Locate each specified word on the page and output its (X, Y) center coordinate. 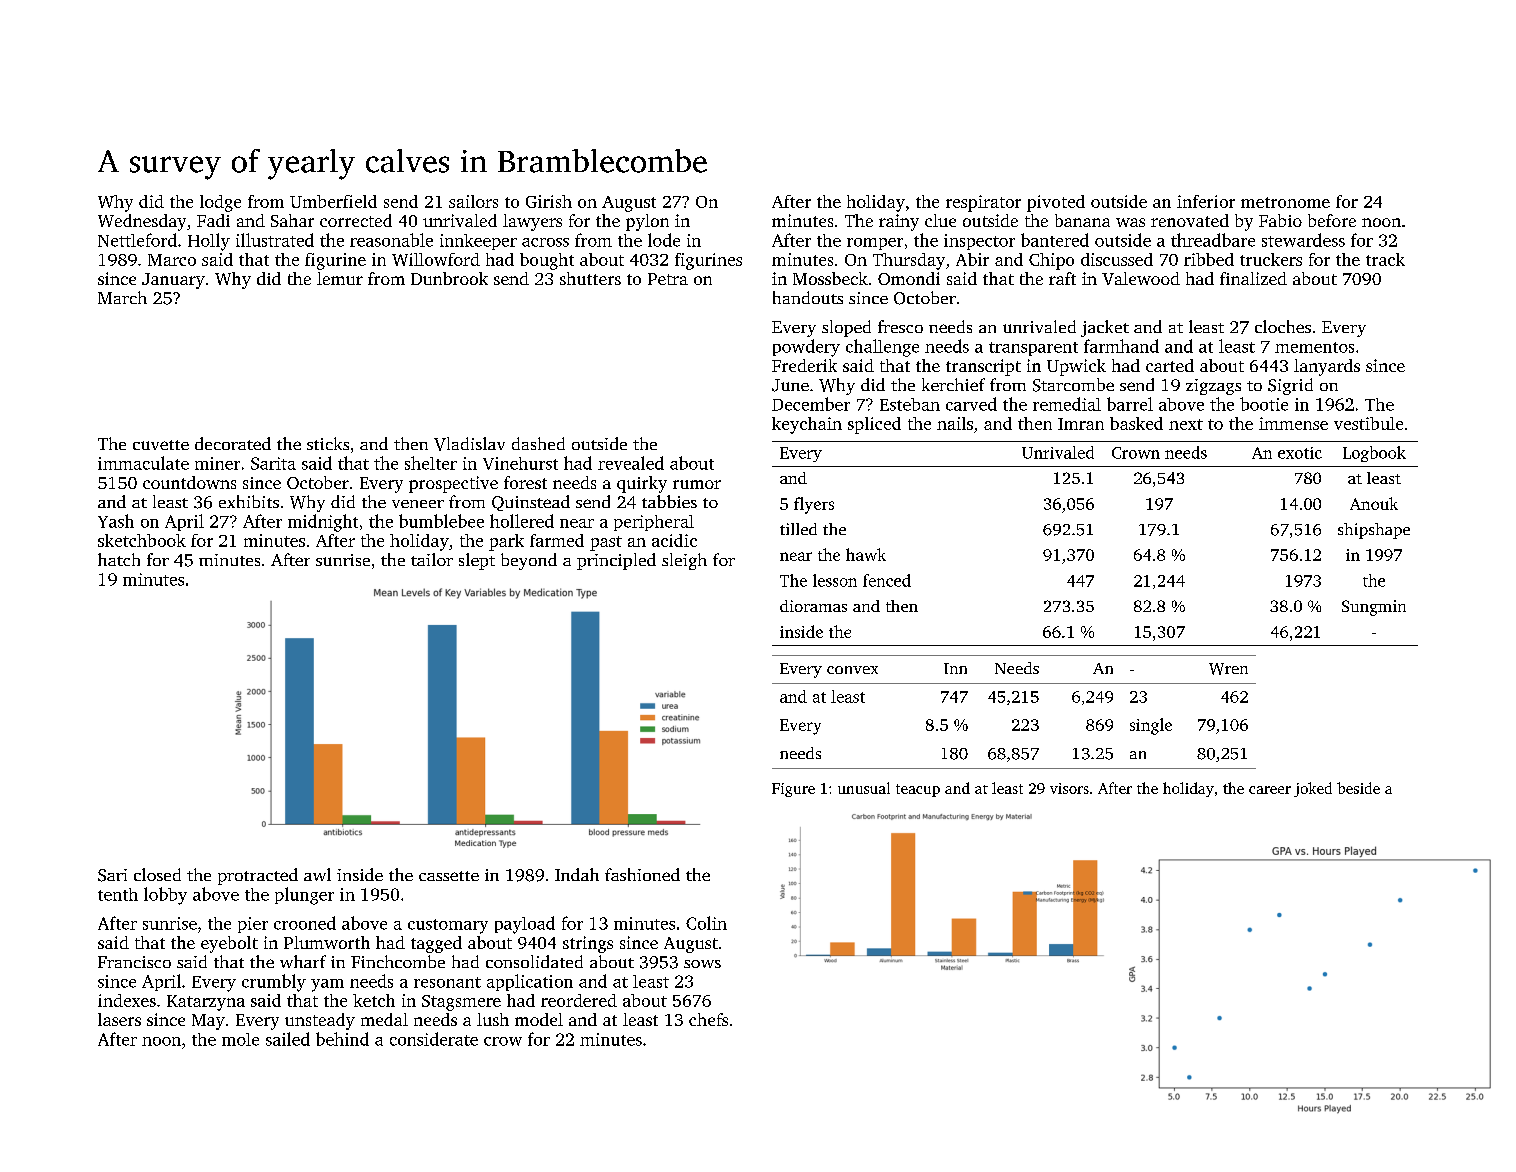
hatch (119, 559)
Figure (793, 790)
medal (384, 1019)
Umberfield (333, 201)
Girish (549, 201)
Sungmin (1374, 608)
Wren (1228, 669)
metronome (1285, 202)
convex (852, 670)
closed (157, 874)
